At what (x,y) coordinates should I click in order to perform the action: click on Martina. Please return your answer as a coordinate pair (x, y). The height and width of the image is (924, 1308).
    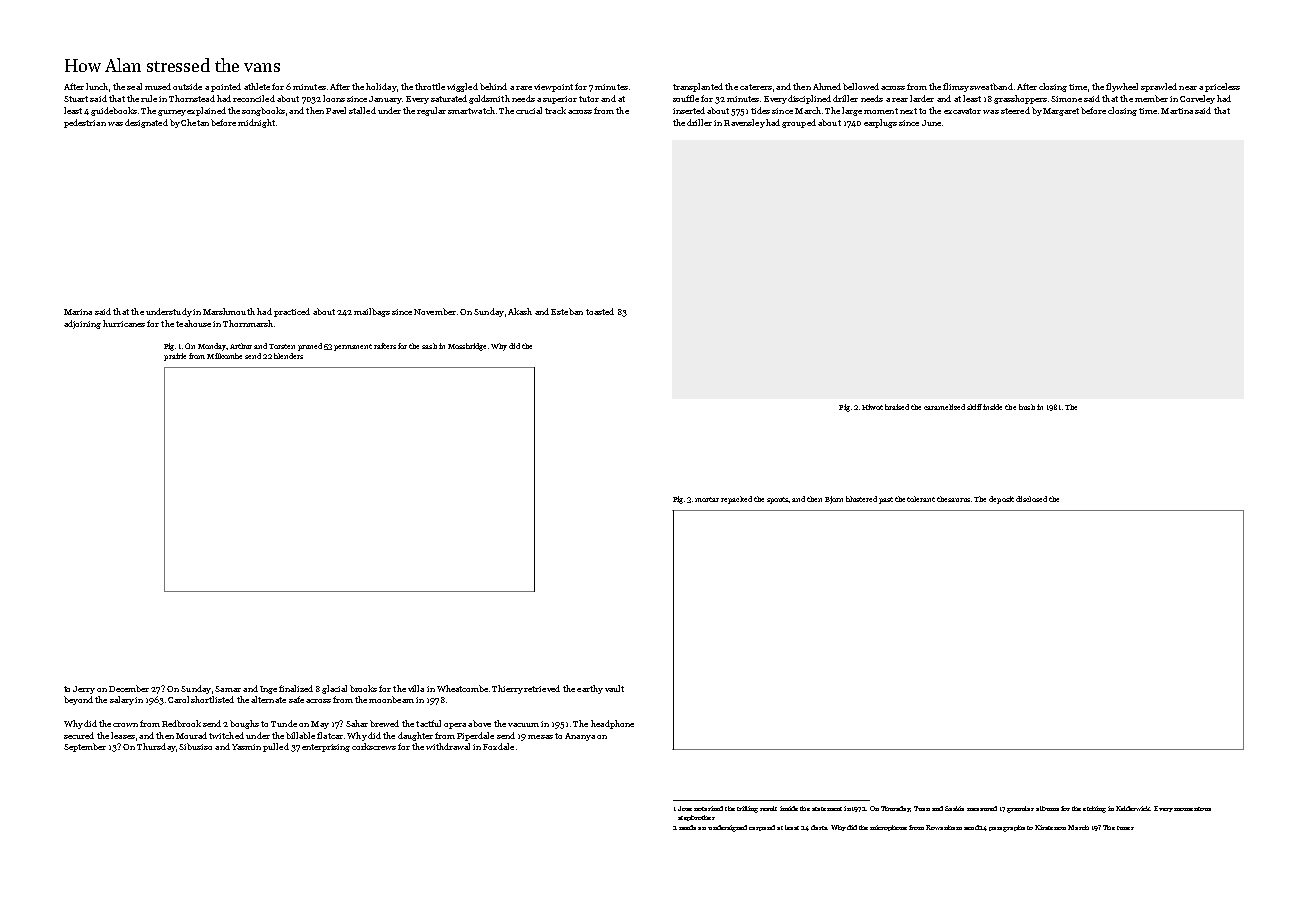
    Looking at the image, I should click on (1177, 111).
